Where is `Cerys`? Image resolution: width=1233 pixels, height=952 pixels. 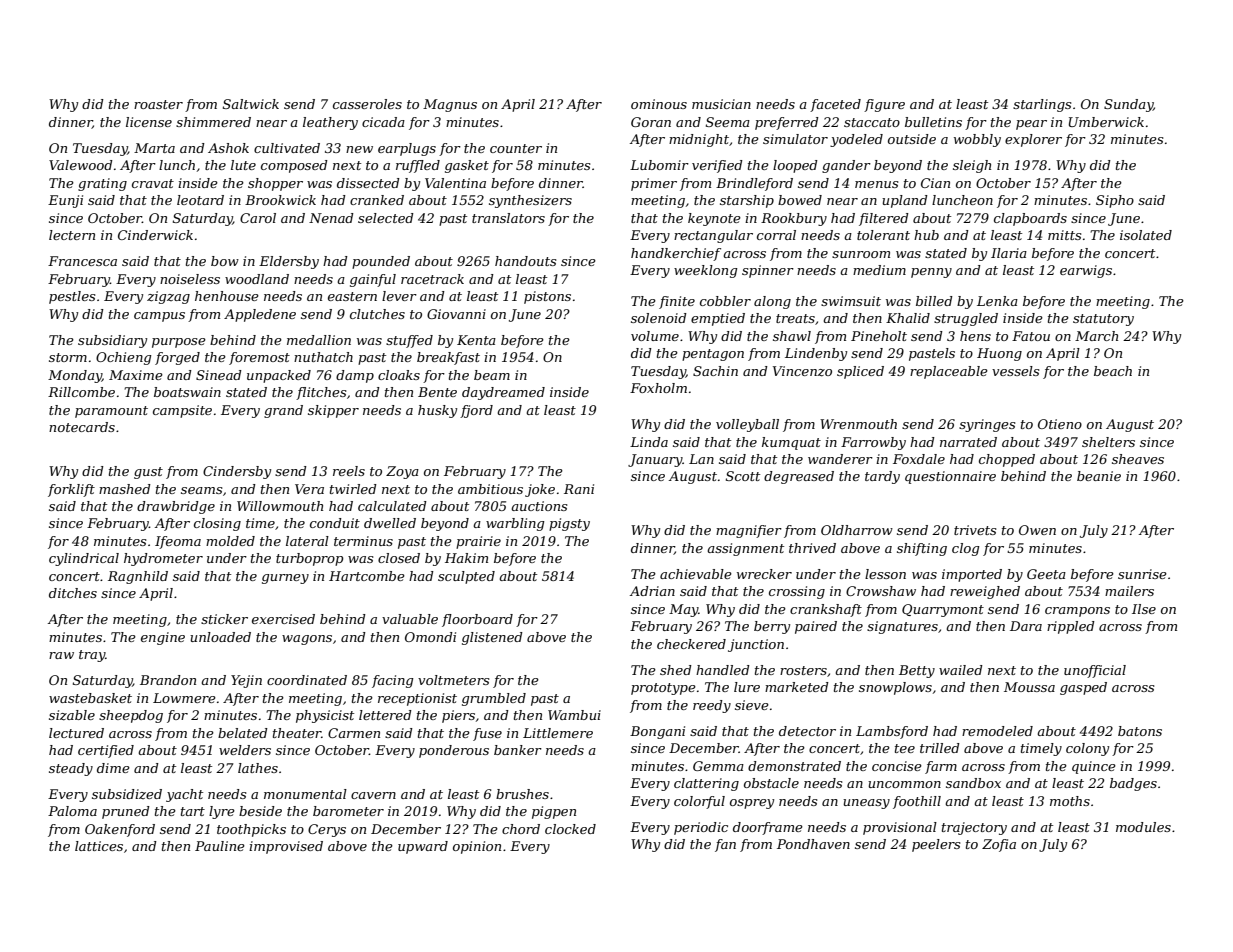 Cerys is located at coordinates (327, 830).
